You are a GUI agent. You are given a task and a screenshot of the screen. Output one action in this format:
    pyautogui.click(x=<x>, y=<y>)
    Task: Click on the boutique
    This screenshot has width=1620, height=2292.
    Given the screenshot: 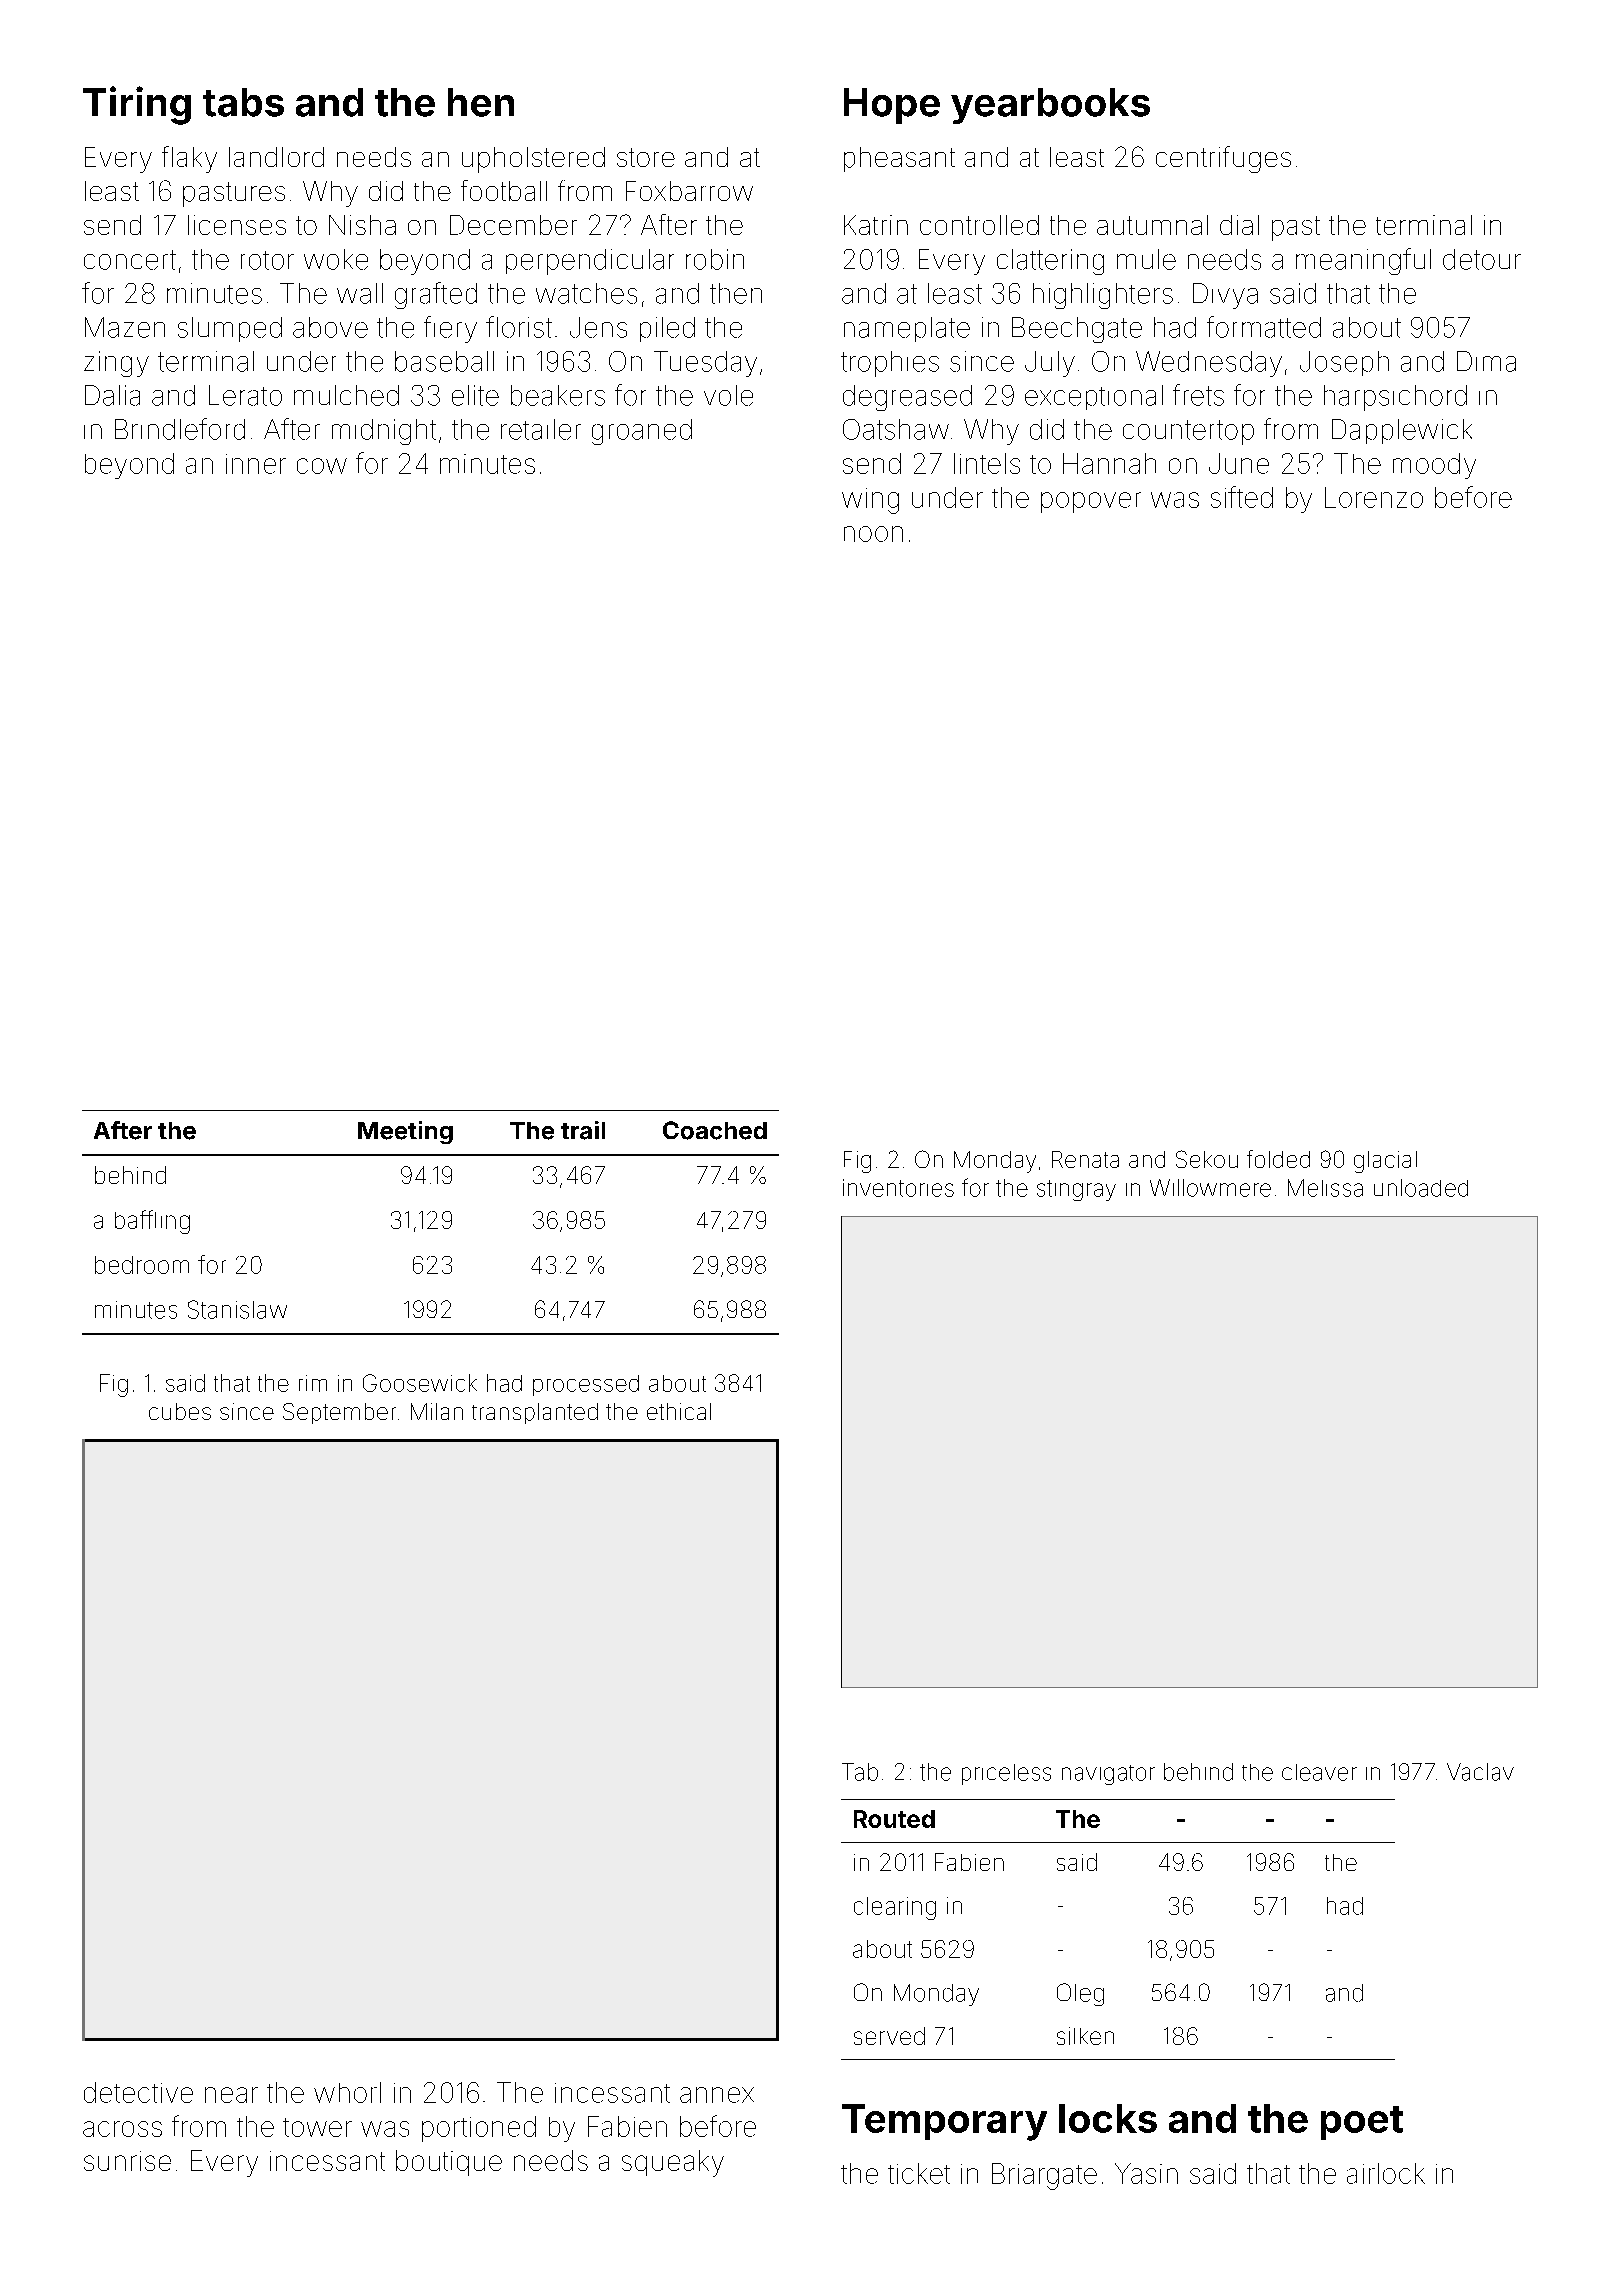 What is the action you would take?
    pyautogui.click(x=449, y=2163)
